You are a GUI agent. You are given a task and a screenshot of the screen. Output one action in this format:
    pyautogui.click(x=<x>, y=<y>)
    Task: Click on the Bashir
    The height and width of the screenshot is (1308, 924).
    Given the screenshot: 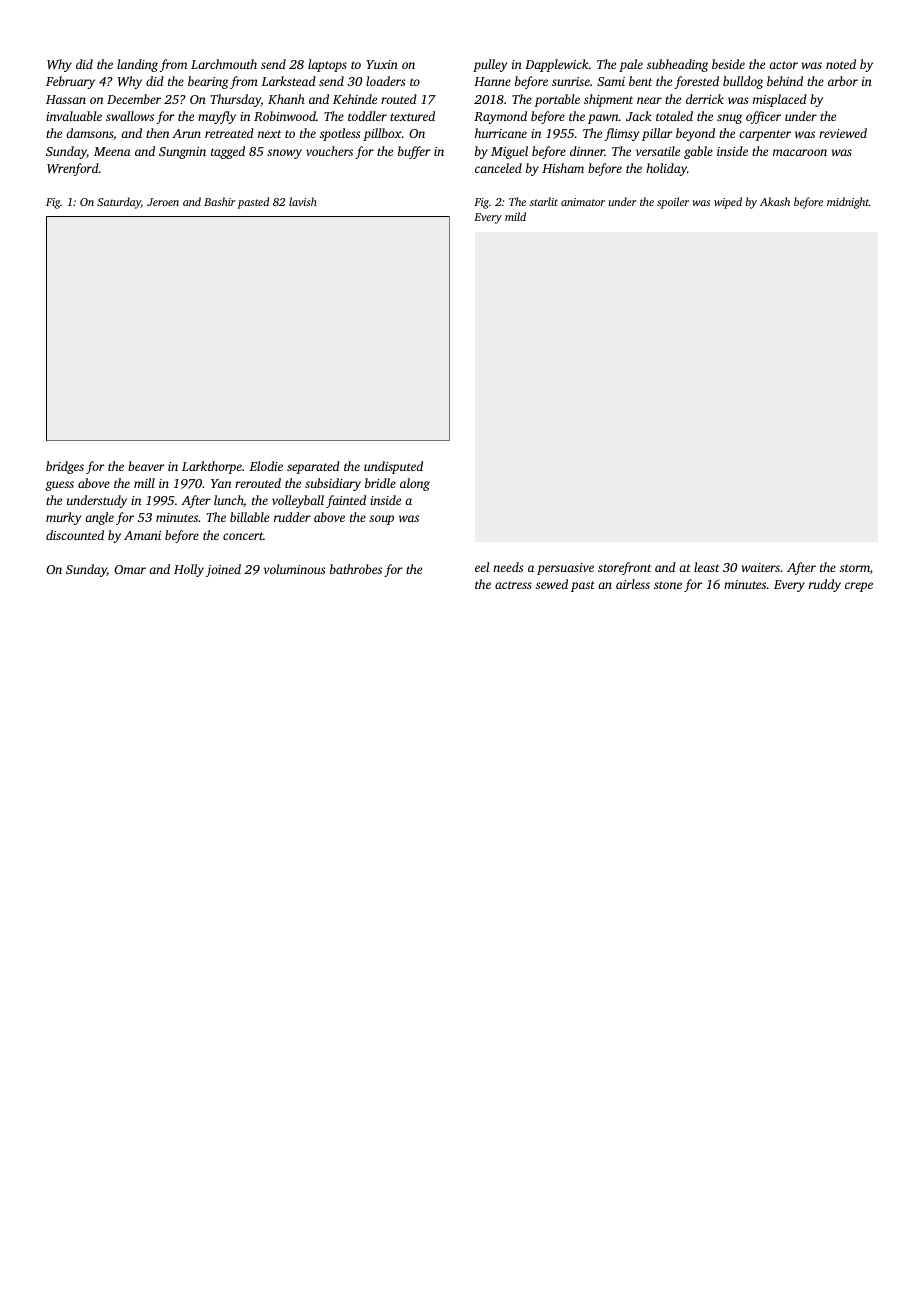 What is the action you would take?
    pyautogui.click(x=220, y=201)
